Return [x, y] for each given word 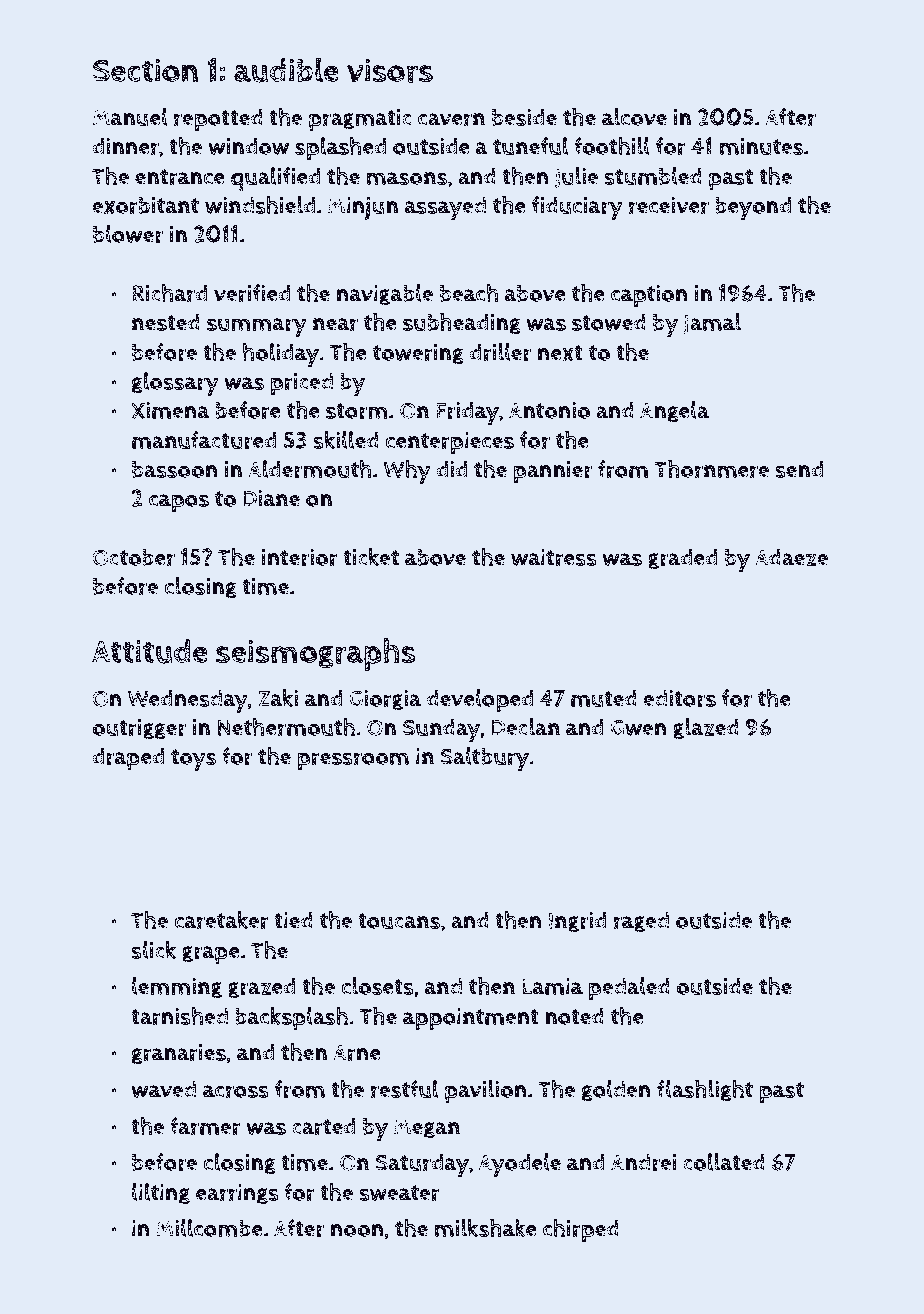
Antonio [549, 410]
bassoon [175, 469]
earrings [237, 1194]
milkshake [486, 1228]
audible [286, 70]
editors [679, 698]
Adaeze [791, 557]
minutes [761, 146]
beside [524, 117]
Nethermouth [286, 727]
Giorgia [385, 700]
